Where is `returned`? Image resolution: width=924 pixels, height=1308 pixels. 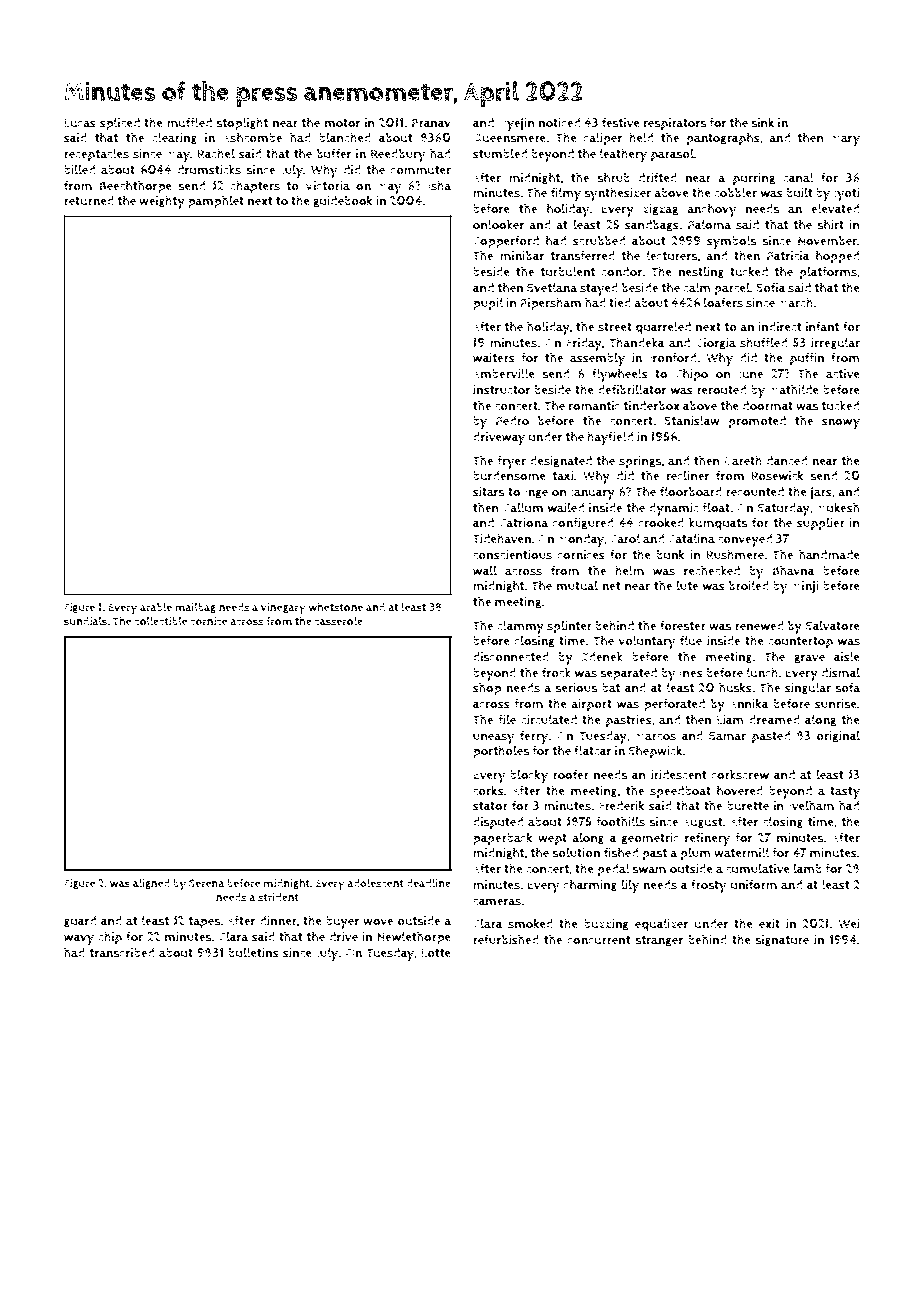 returned is located at coordinates (89, 201).
